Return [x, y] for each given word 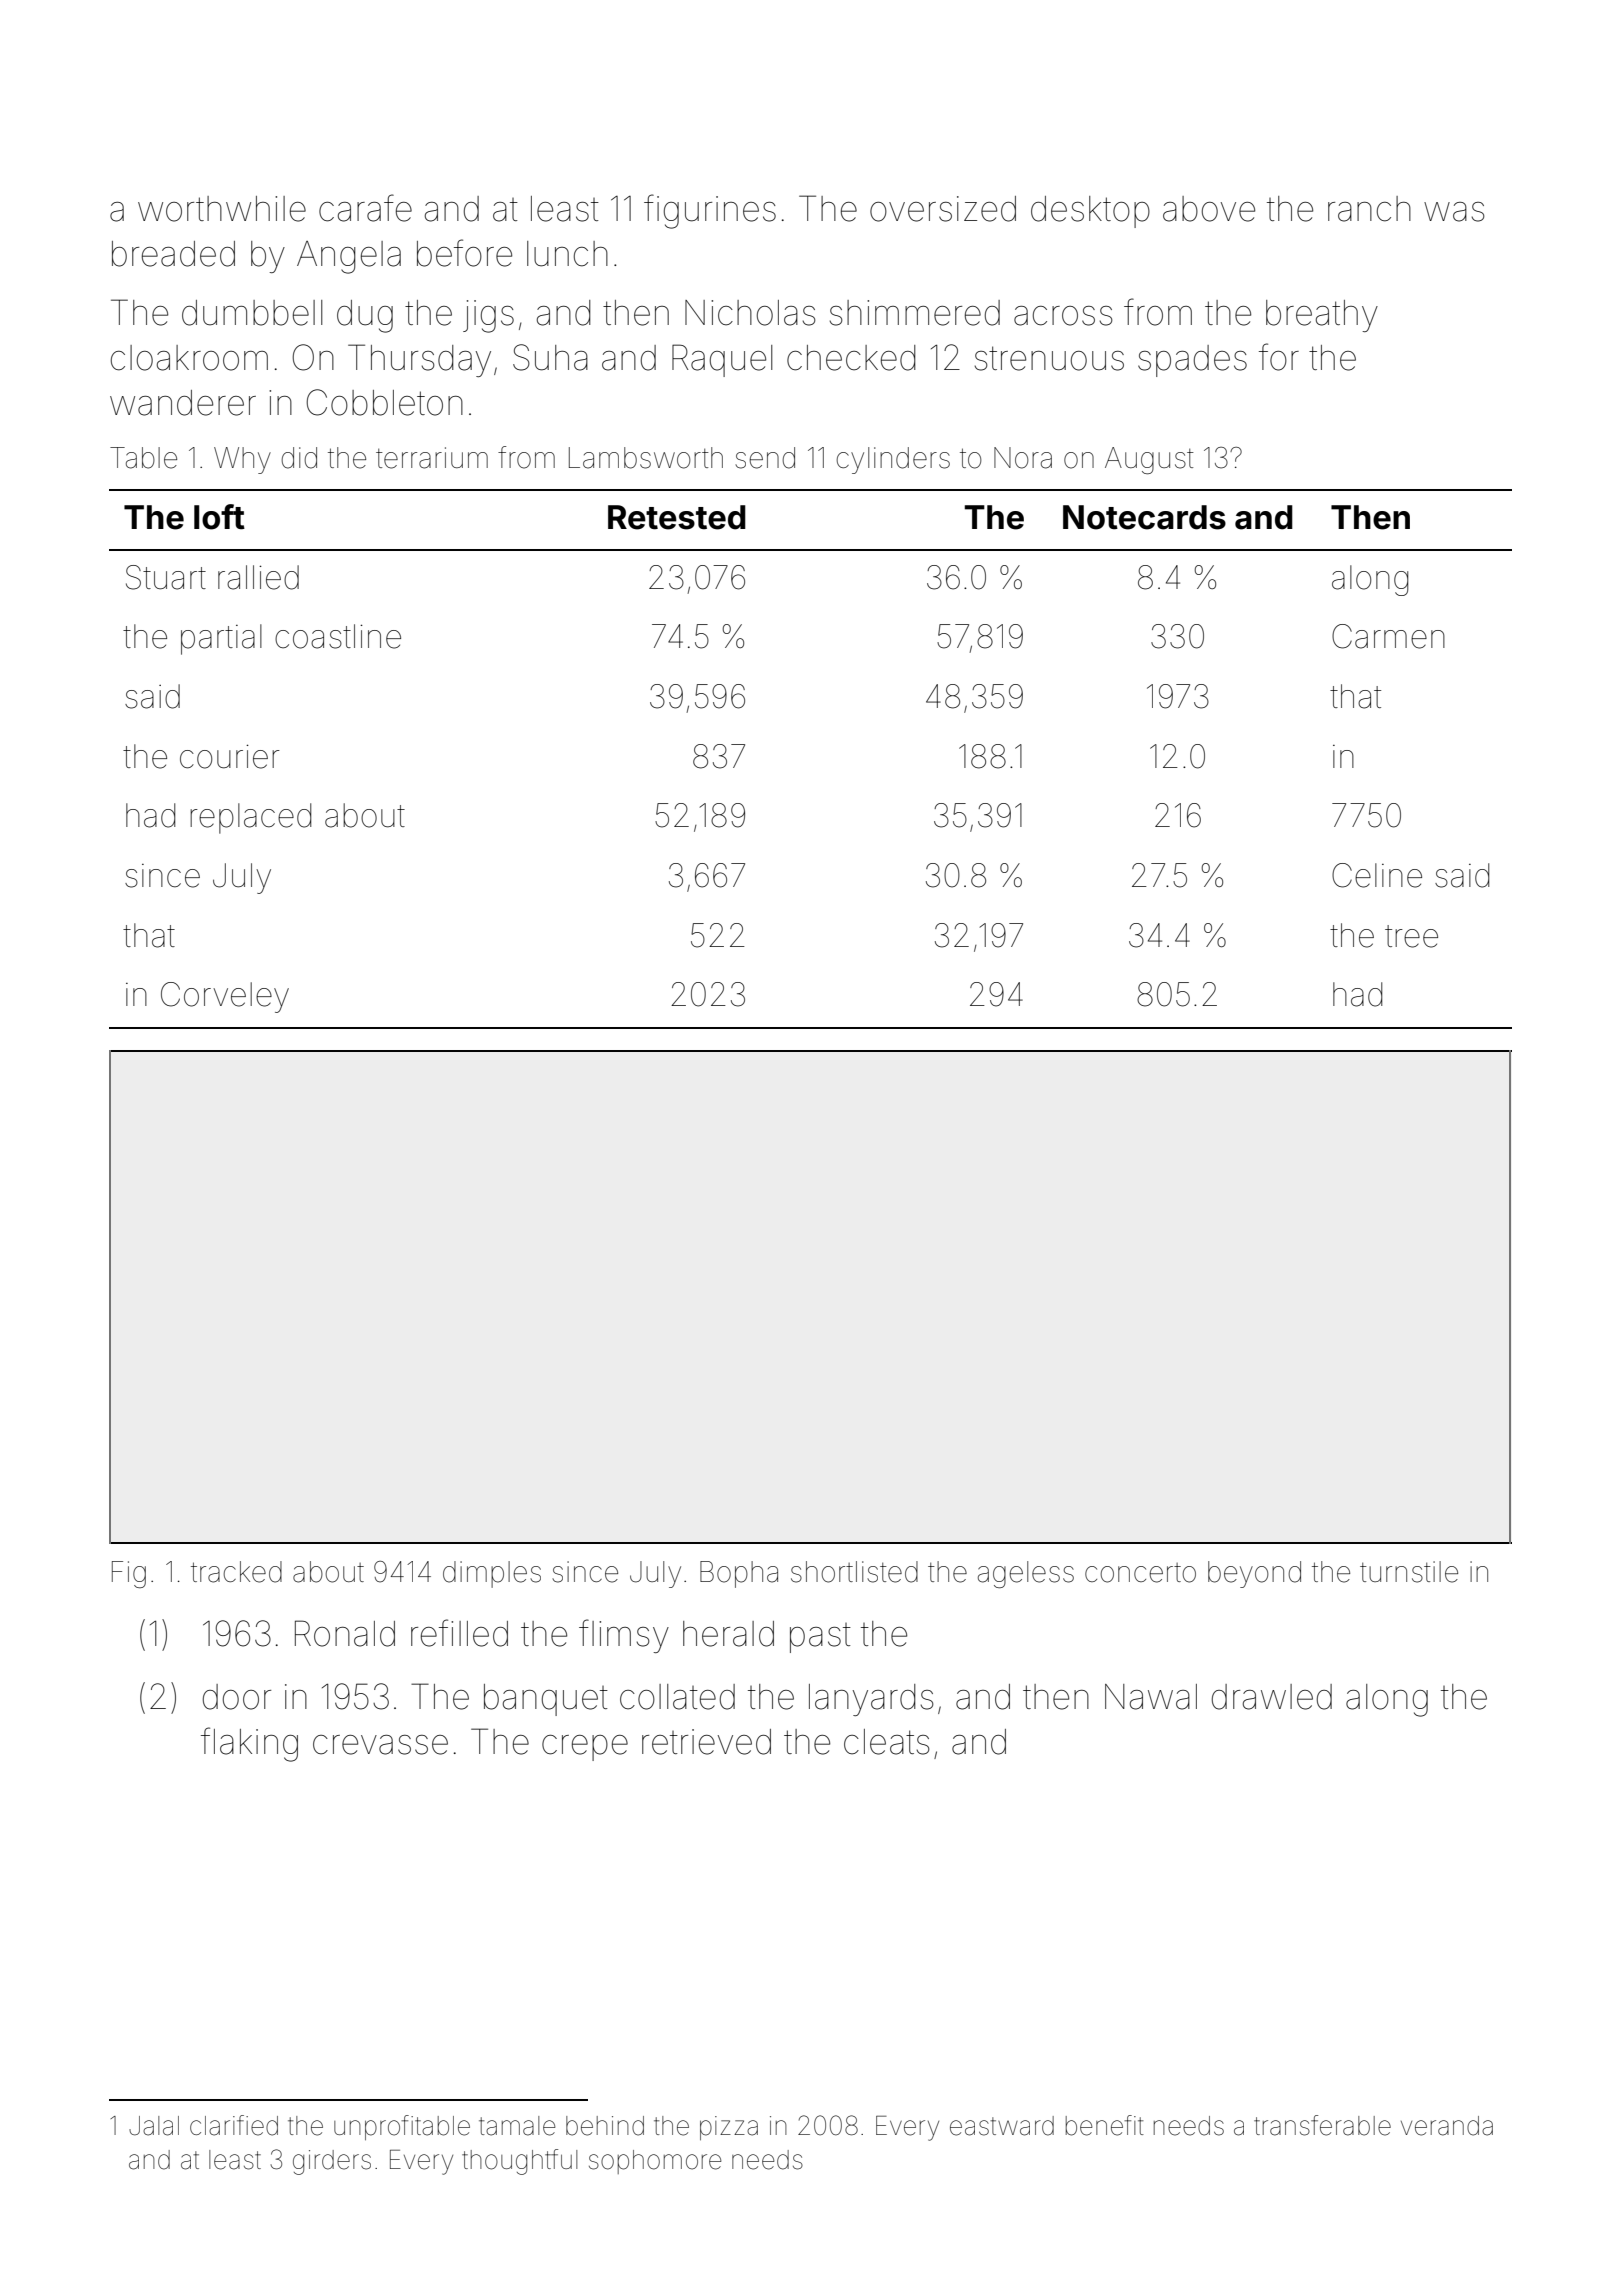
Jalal [154, 2126]
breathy [1322, 316]
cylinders [893, 460]
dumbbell [252, 313]
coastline [338, 636]
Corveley [225, 997]
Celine [1377, 875]
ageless [1026, 1574]
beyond [1254, 1574]
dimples [492, 1574]
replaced [250, 818]
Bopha [739, 1574]
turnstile [1409, 1572]
